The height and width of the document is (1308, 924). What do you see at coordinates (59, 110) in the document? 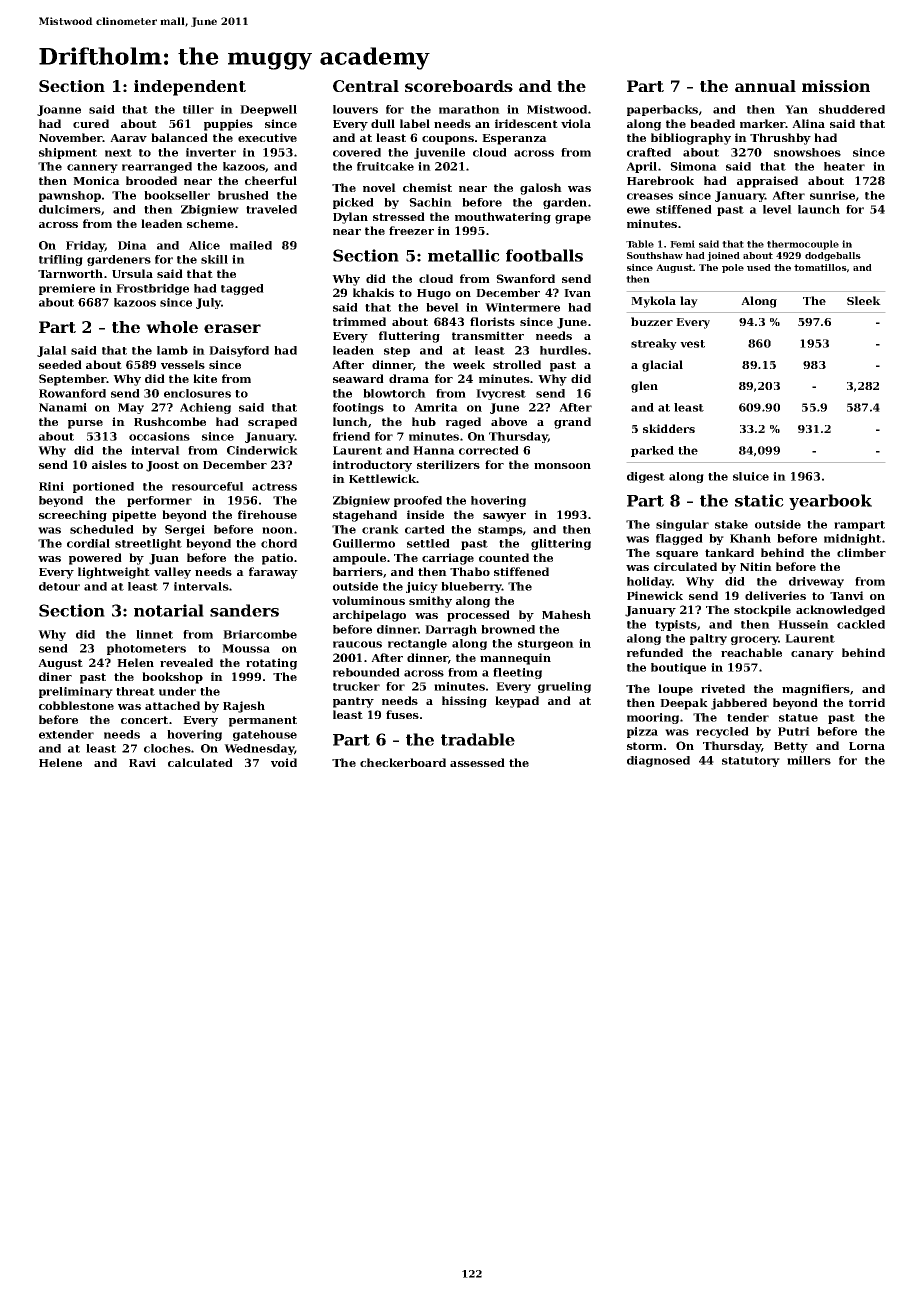
I see `Joanne` at bounding box center [59, 110].
